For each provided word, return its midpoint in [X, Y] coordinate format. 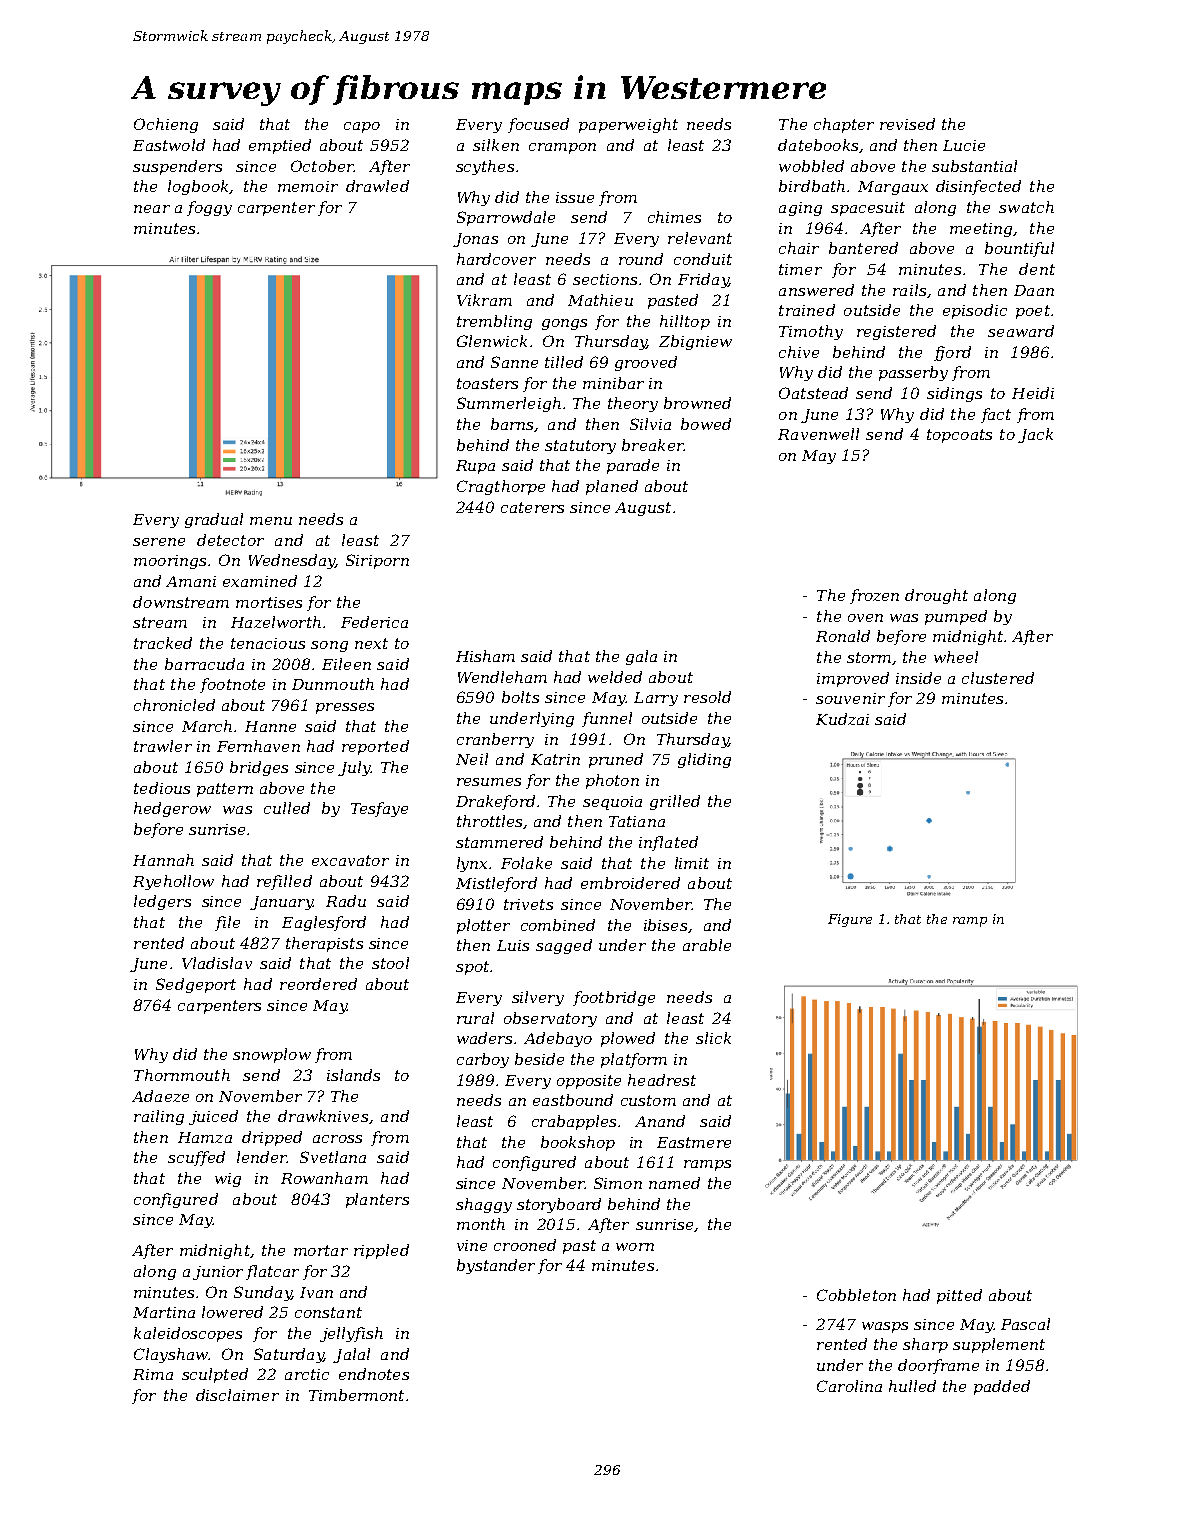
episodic [975, 311]
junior [218, 1273]
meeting [981, 230]
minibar [613, 383]
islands [353, 1075]
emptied [280, 146]
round [641, 259]
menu [271, 521]
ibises [665, 925]
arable [707, 945]
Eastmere [694, 1142]
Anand [660, 1121]
